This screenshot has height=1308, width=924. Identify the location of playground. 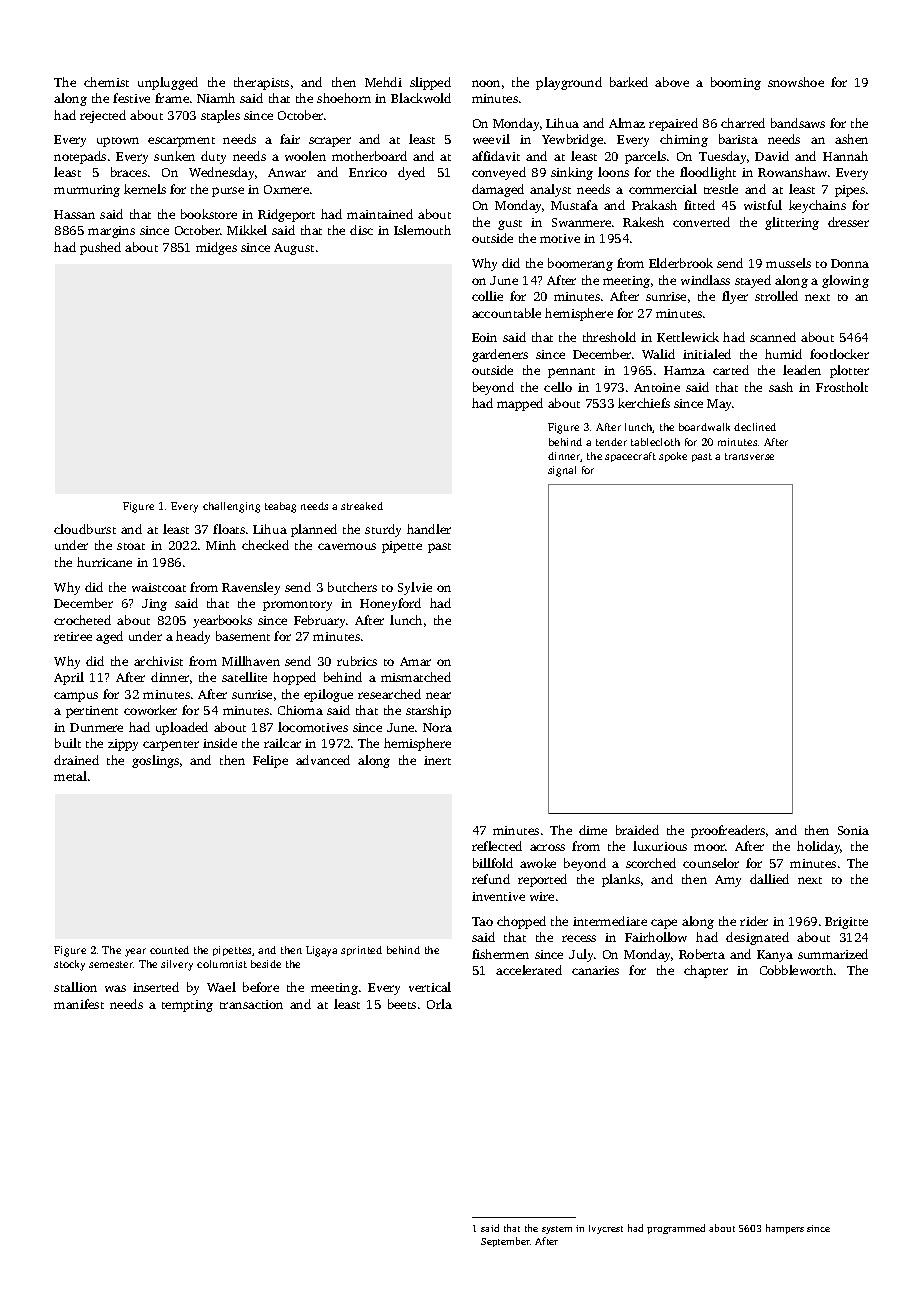
(569, 83).
